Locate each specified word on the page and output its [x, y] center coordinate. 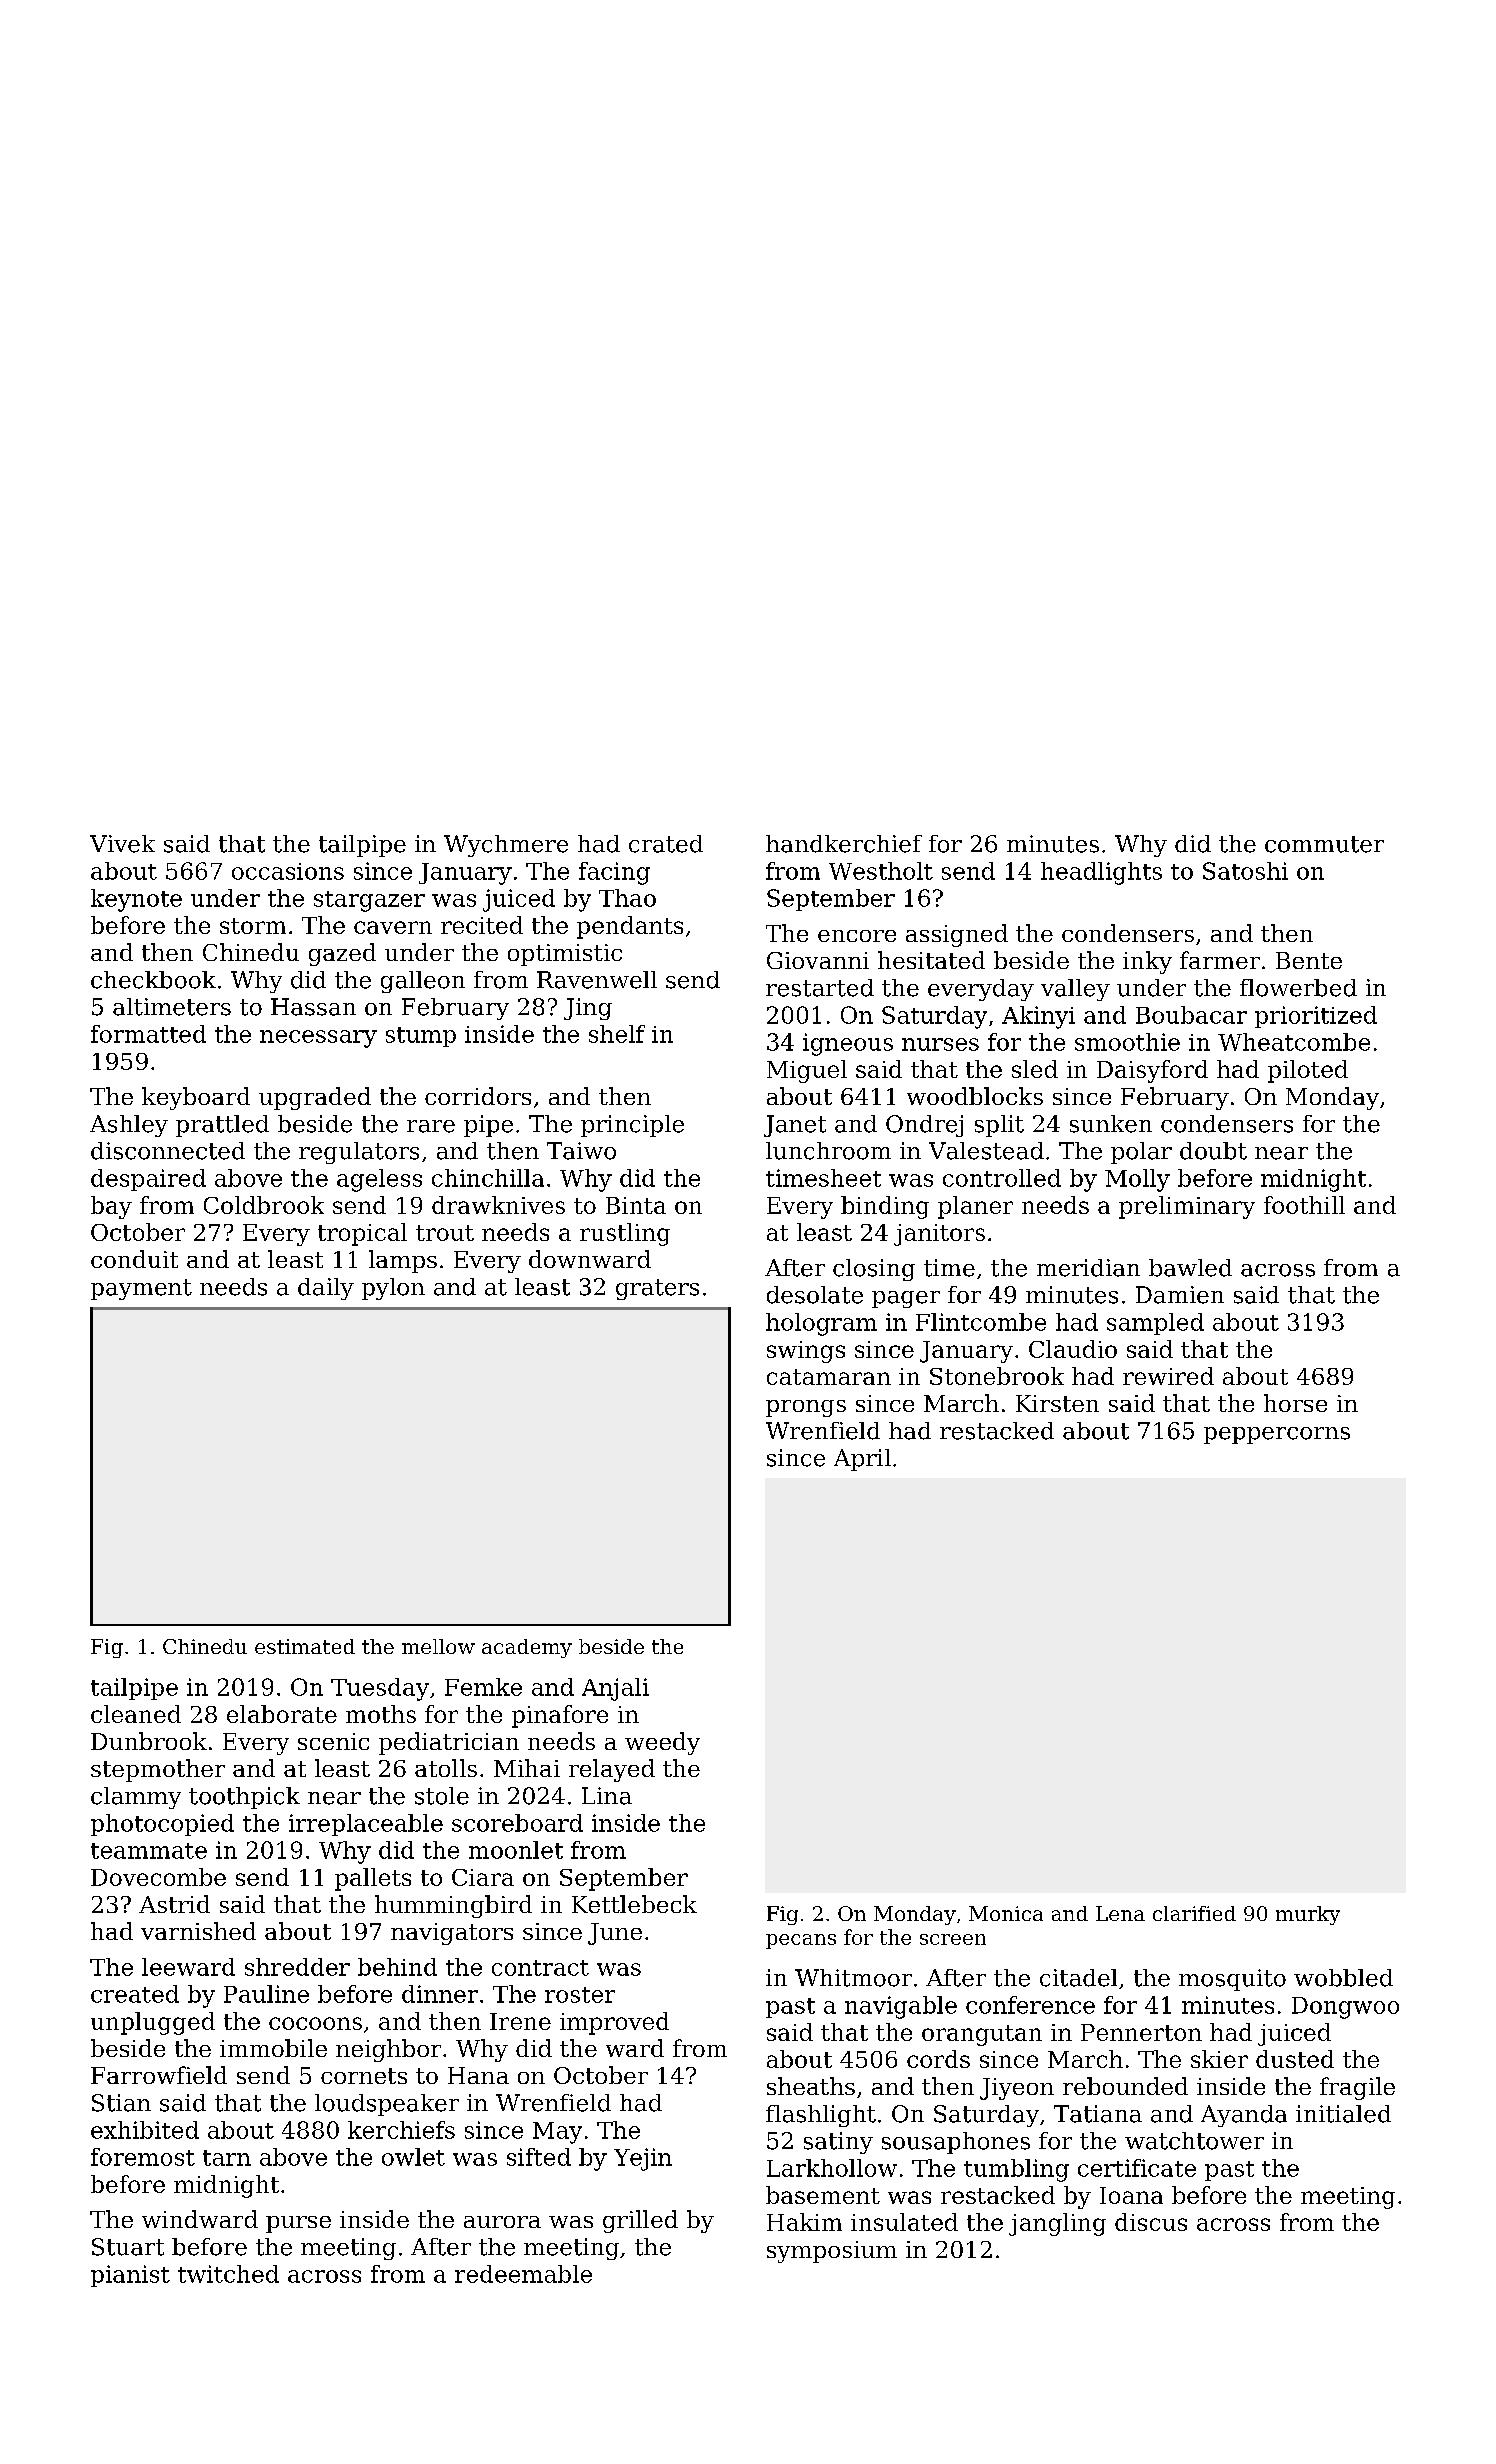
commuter [1324, 844]
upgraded [315, 1098]
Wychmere [506, 846]
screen [953, 1939]
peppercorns [1277, 1435]
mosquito [1232, 1980]
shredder [297, 1967]
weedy [662, 1743]
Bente [1309, 960]
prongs [806, 1408]
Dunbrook [149, 1741]
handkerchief [844, 844]
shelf [617, 1034]
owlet [413, 2157]
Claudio [1073, 1349]
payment [141, 1289]
